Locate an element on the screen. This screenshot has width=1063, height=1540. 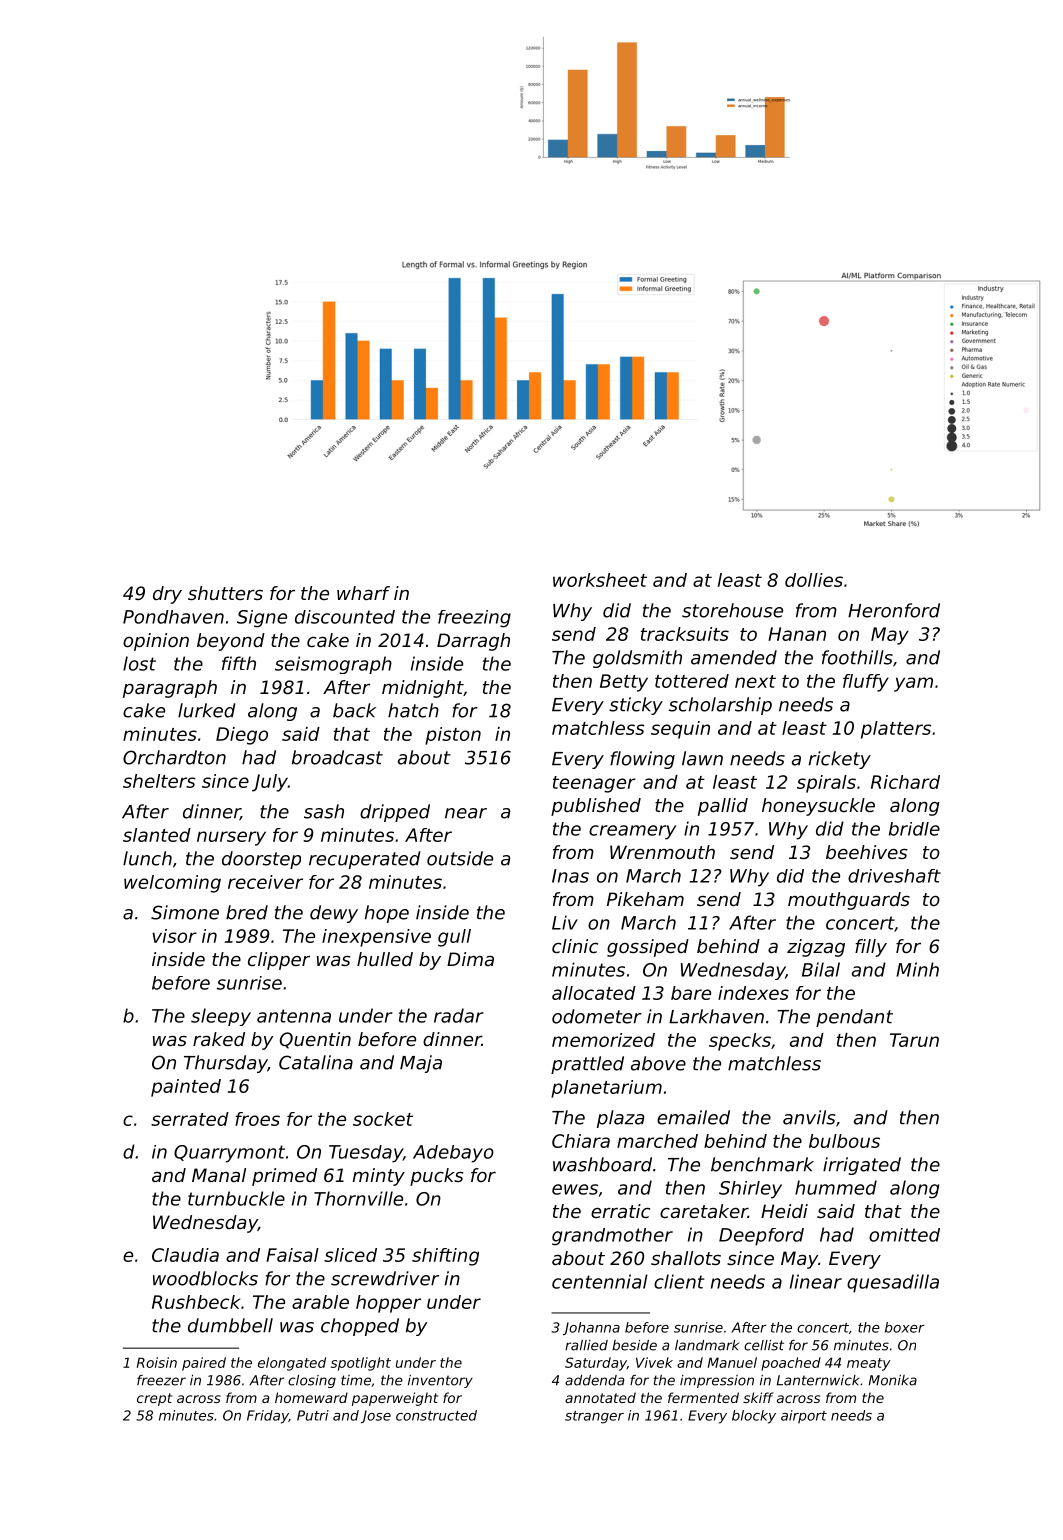
storehouse is located at coordinates (732, 610).
